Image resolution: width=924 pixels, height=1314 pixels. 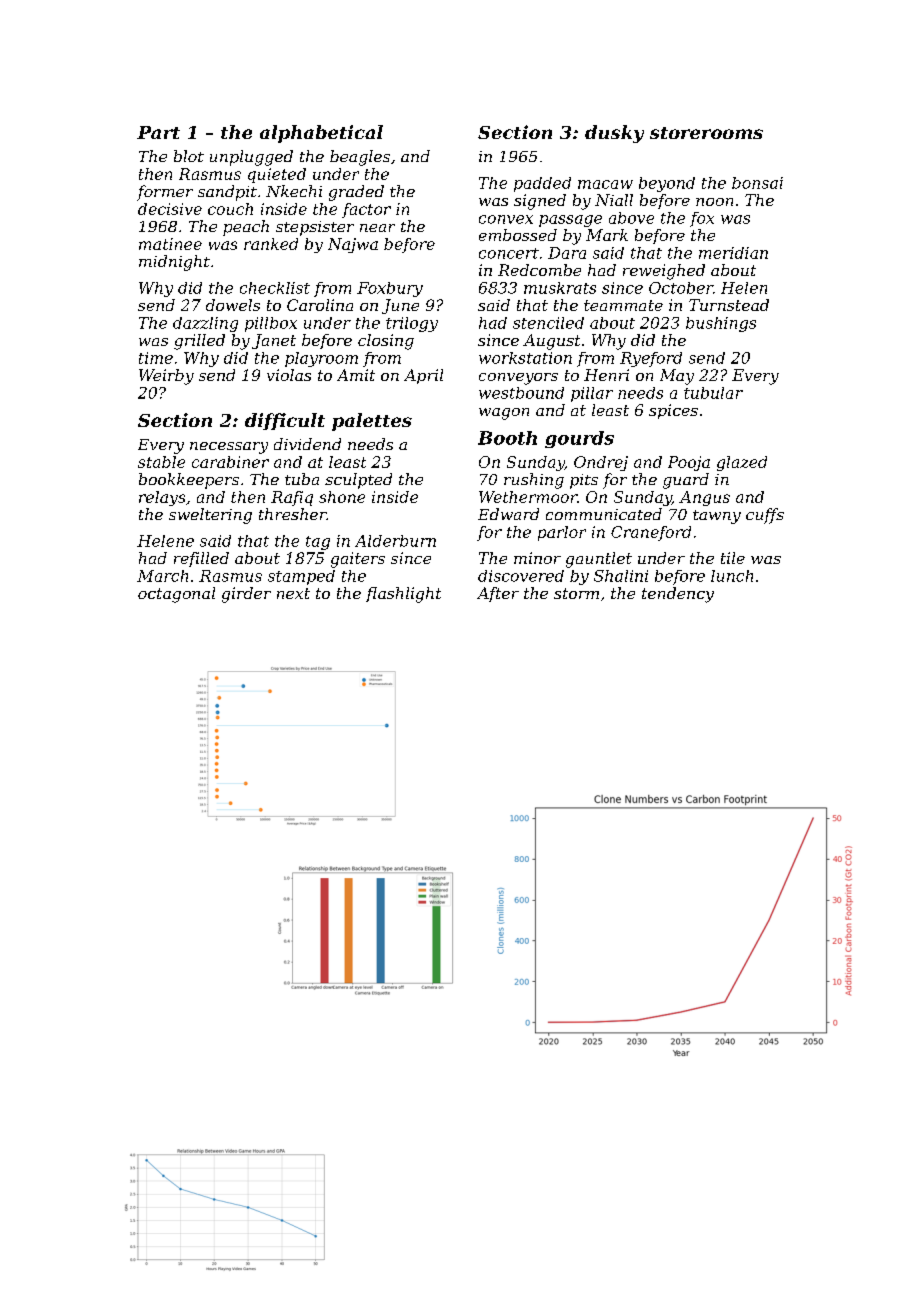 What do you see at coordinates (320, 305) in the document?
I see `Carolina` at bounding box center [320, 305].
